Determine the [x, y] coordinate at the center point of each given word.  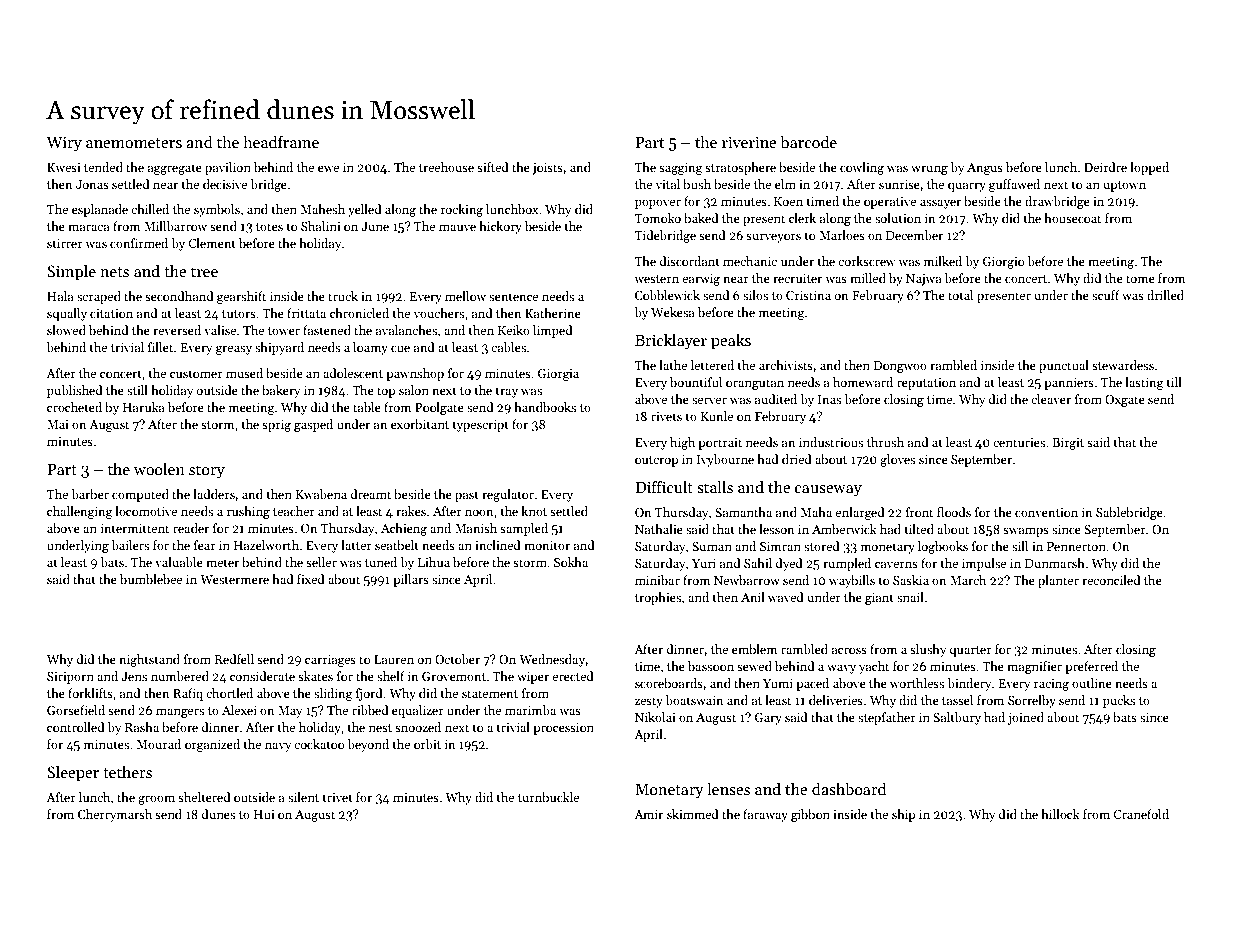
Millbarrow [175, 226]
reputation [926, 384]
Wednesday [552, 660]
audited [776, 399]
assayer [940, 204]
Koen [788, 201]
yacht [874, 667]
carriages [330, 661]
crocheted [74, 407]
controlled [76, 727]
